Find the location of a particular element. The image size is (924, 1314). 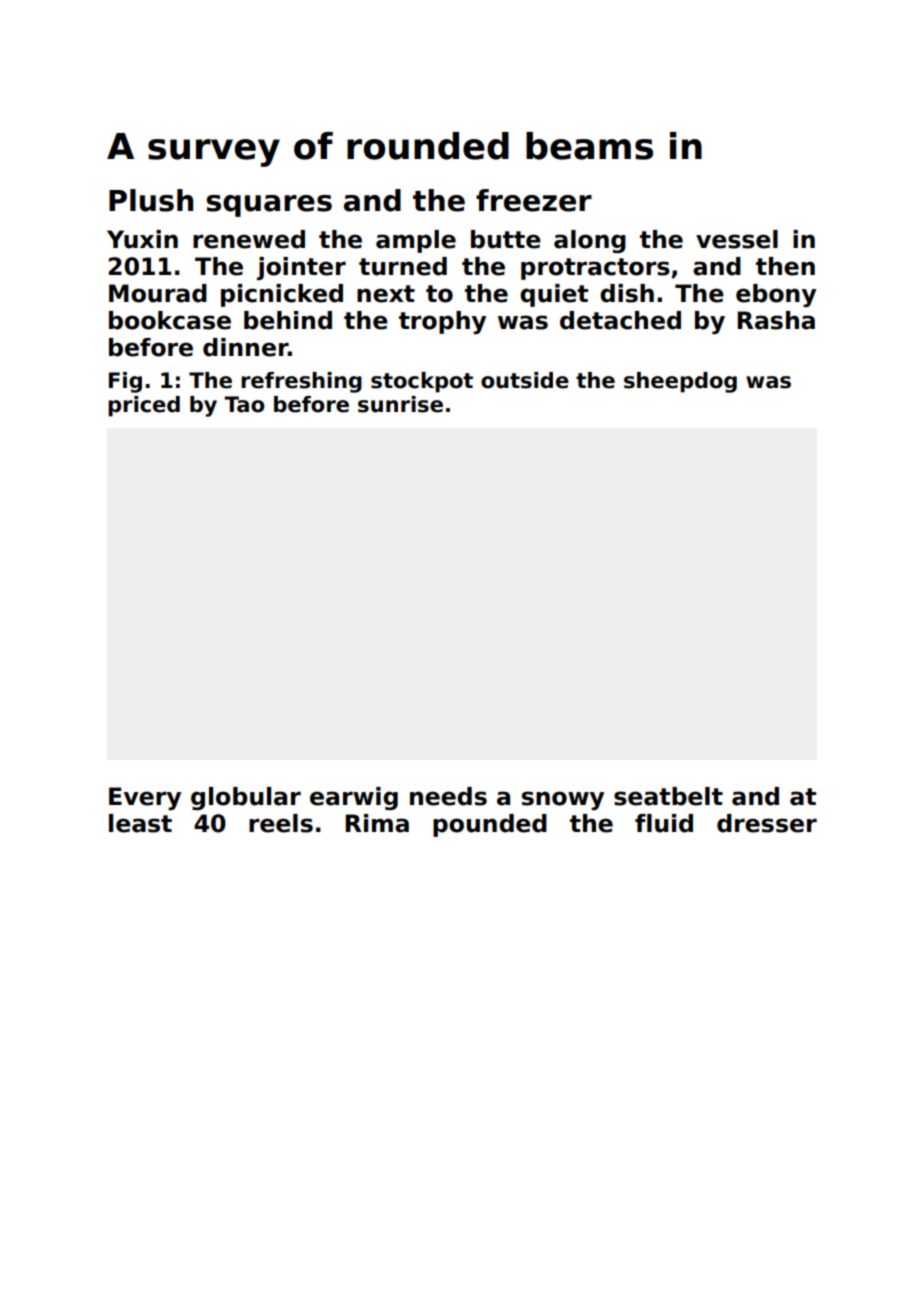

detached is located at coordinates (620, 320).
